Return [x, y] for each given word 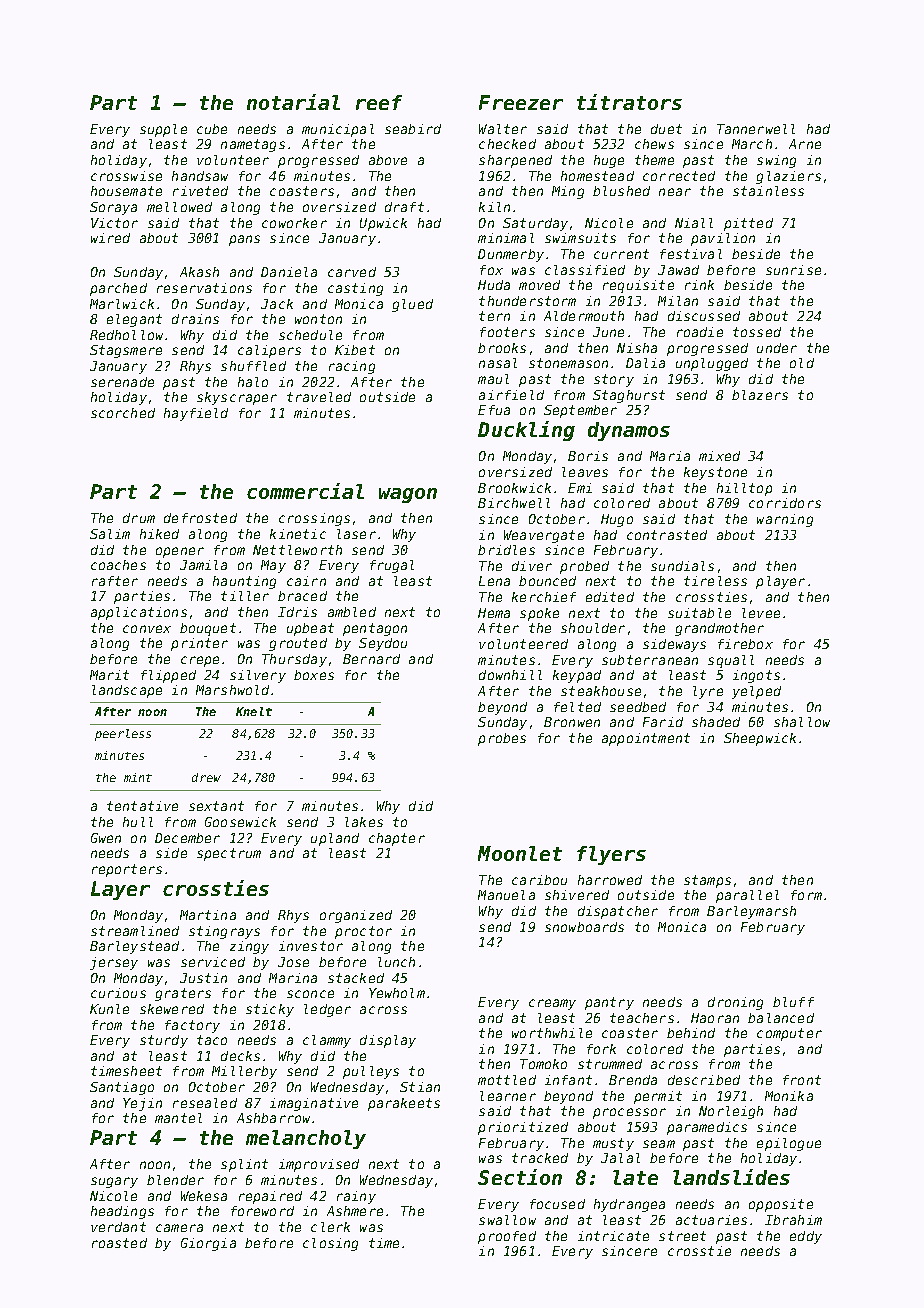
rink [699, 285]
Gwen [106, 838]
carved [352, 272]
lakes [364, 822]
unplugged [712, 364]
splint [244, 1165]
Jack [277, 304]
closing [330, 1244]
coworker [294, 223]
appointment [646, 739]
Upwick [383, 224]
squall [731, 661]
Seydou [383, 644]
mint [138, 777]
